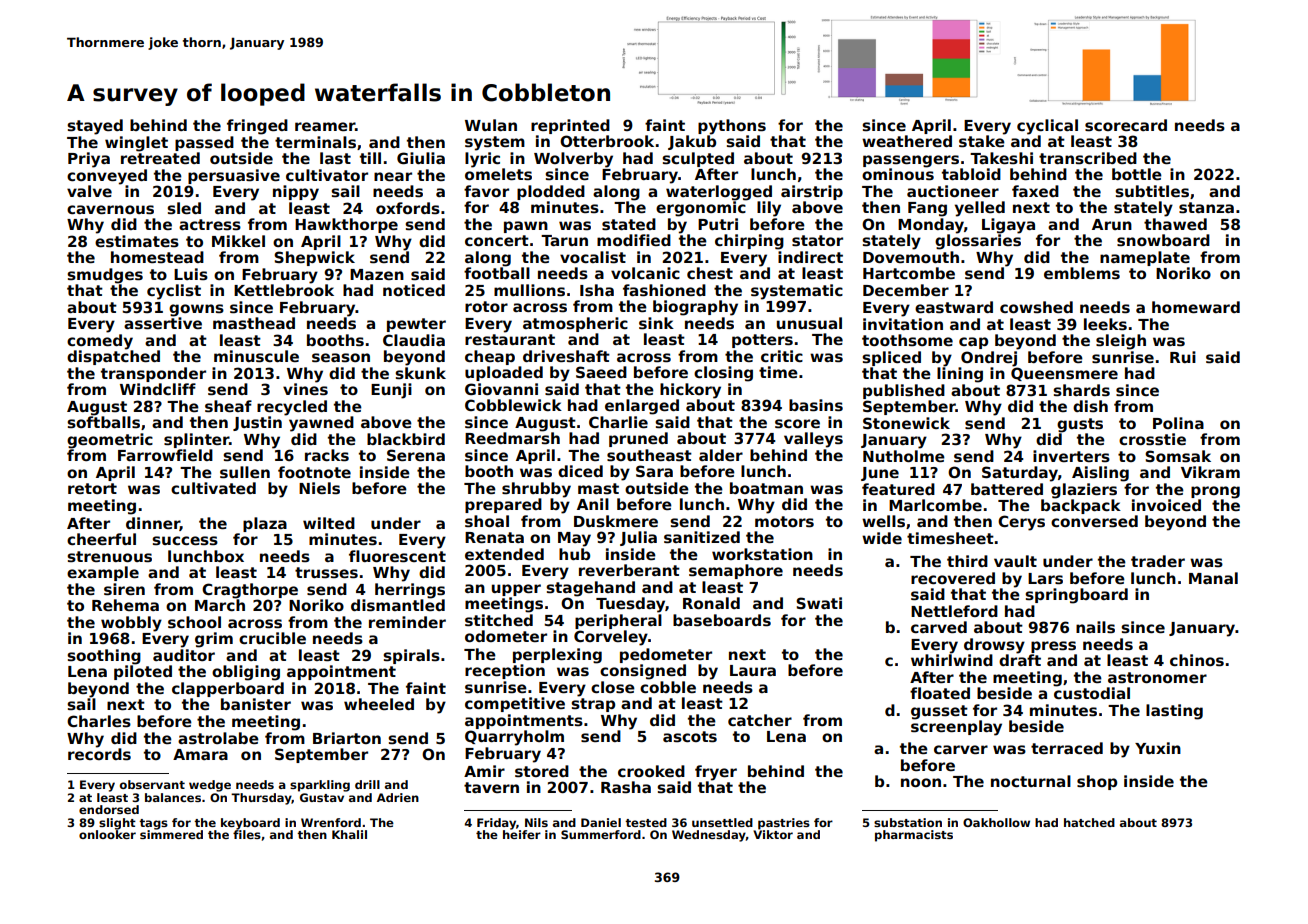 This page has height=924, width=1308. What do you see at coordinates (773, 834) in the page?
I see `Viktor` at bounding box center [773, 834].
